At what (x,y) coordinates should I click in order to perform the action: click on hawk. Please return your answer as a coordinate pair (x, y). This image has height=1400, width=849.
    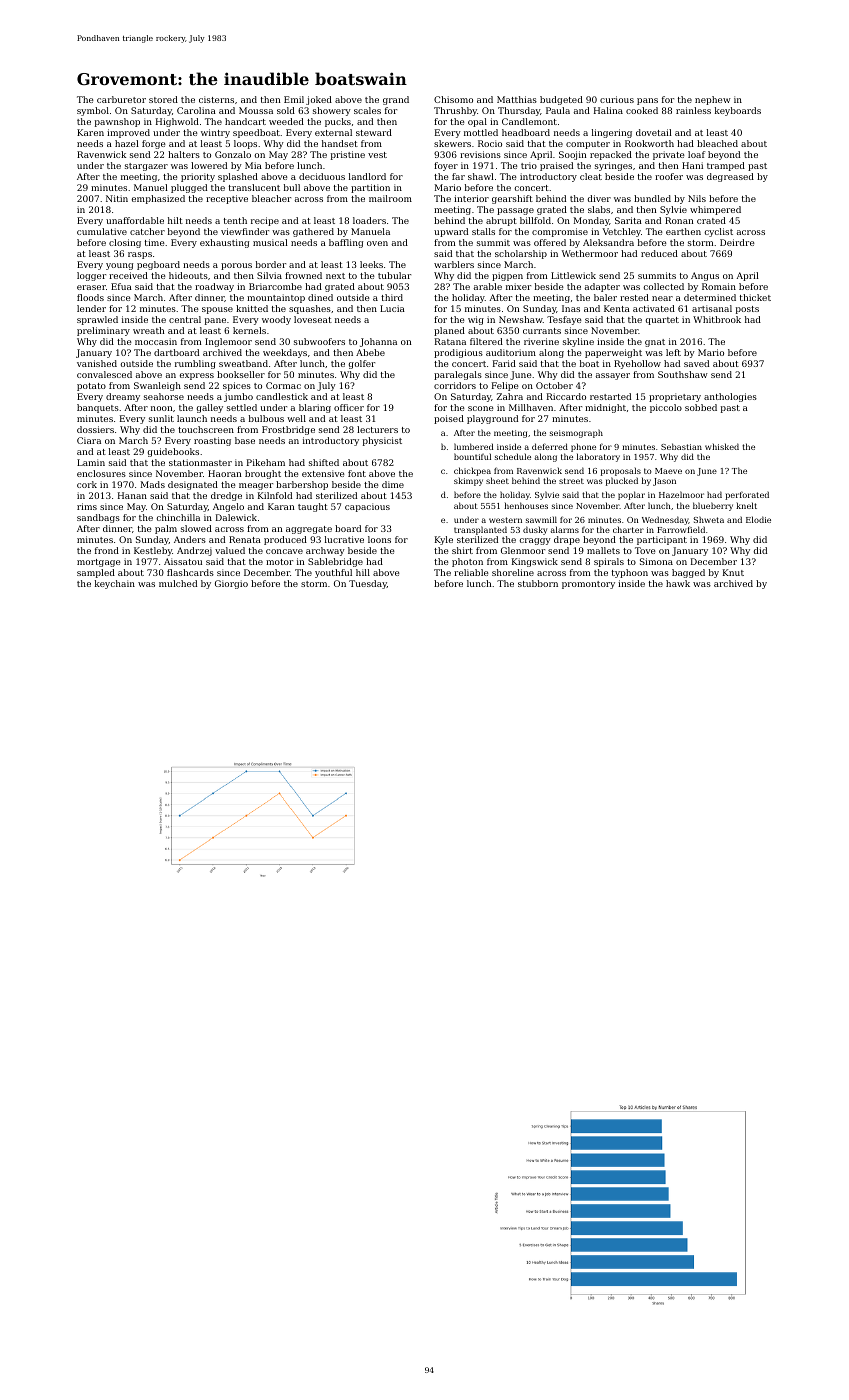
    Looking at the image, I should click on (678, 583).
